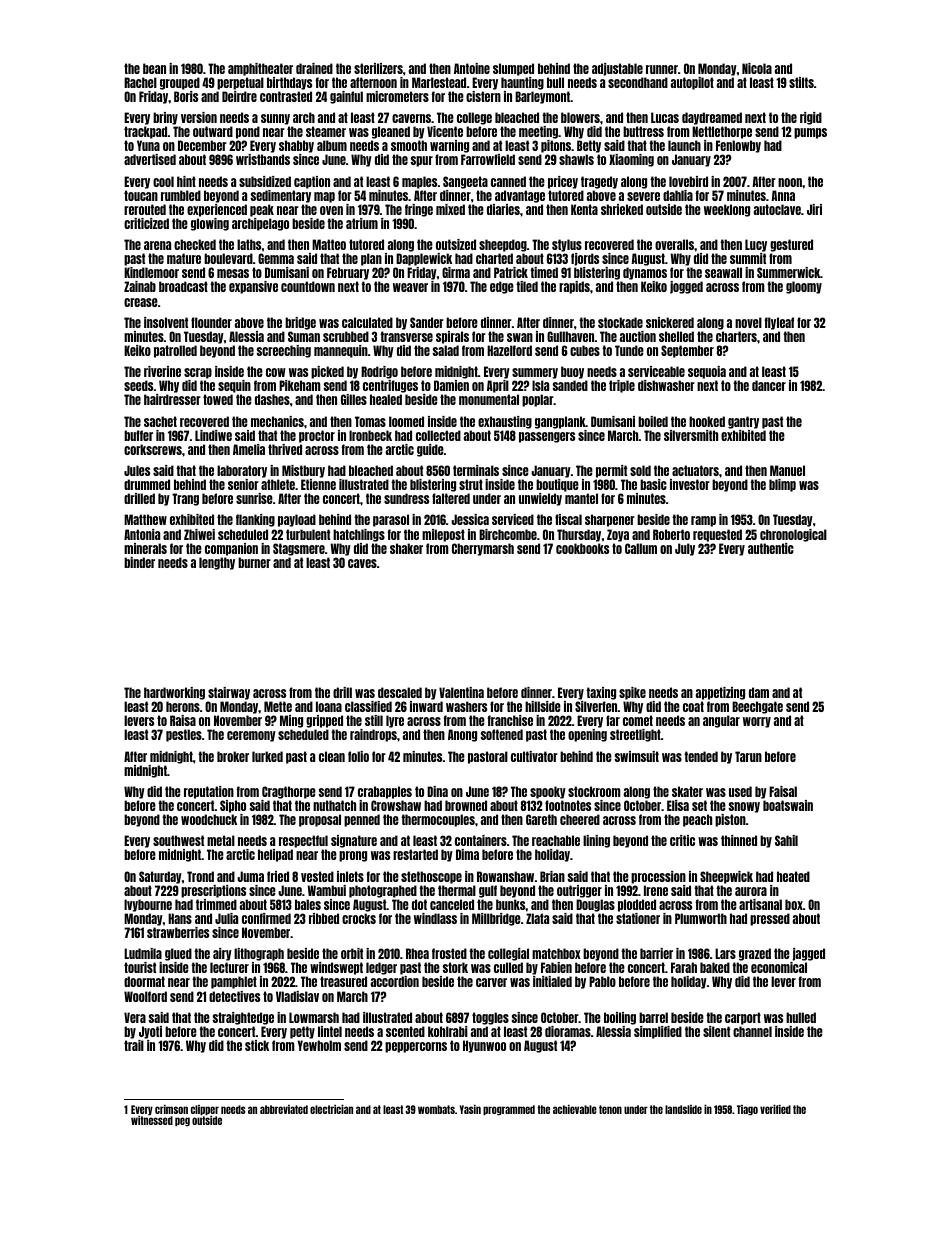 The height and width of the image is (1233, 952). Describe the element at coordinates (757, 707) in the image. I see `Beechgate` at that location.
